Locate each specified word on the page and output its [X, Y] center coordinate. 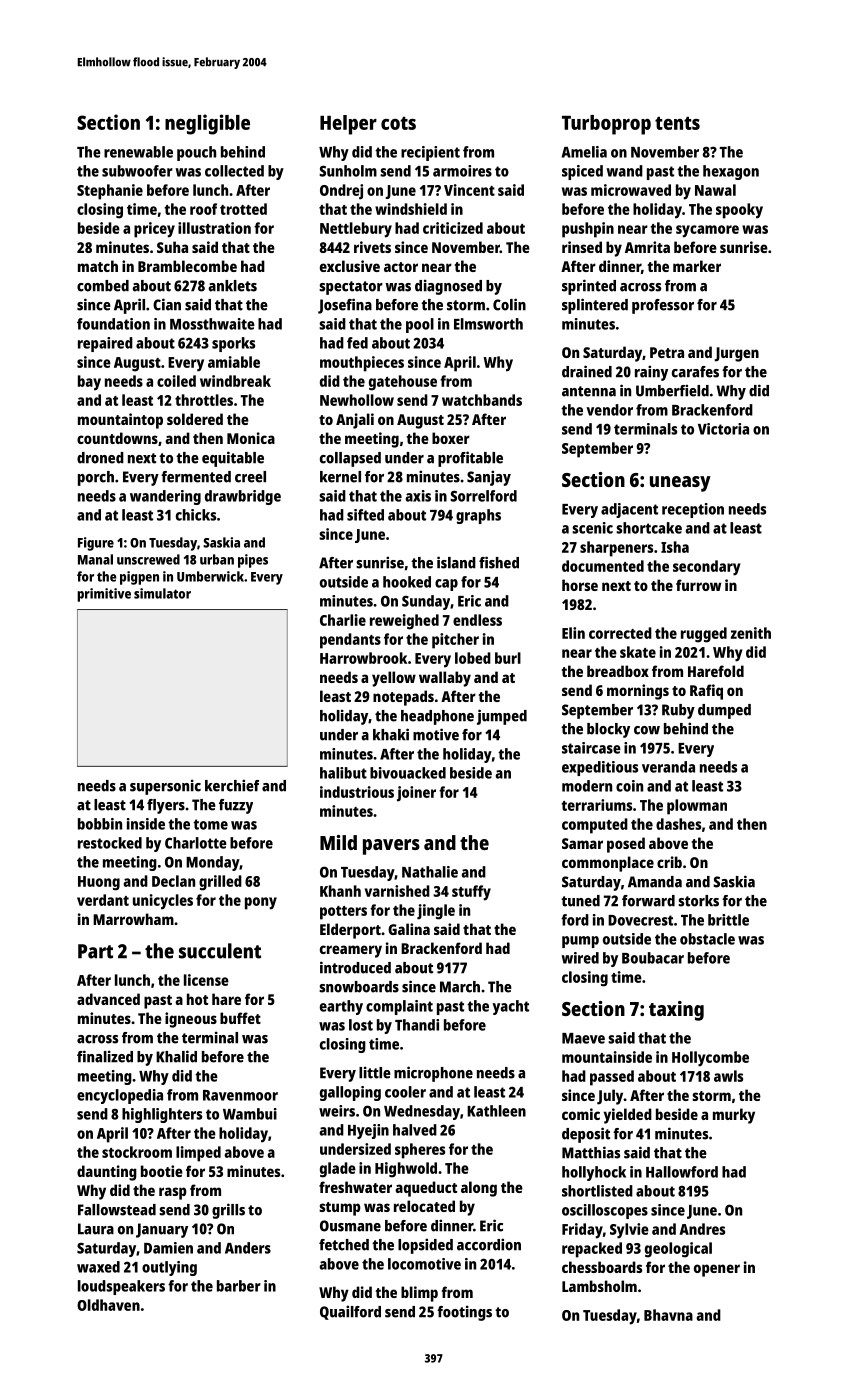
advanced [108, 999]
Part [95, 951]
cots [398, 123]
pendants [350, 641]
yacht [510, 1007]
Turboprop [606, 125]
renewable [138, 152]
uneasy [680, 484]
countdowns [117, 438]
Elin [573, 633]
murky [734, 1116]
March [460, 987]
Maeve [583, 1038]
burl [508, 658]
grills [228, 1211]
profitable [470, 459]
